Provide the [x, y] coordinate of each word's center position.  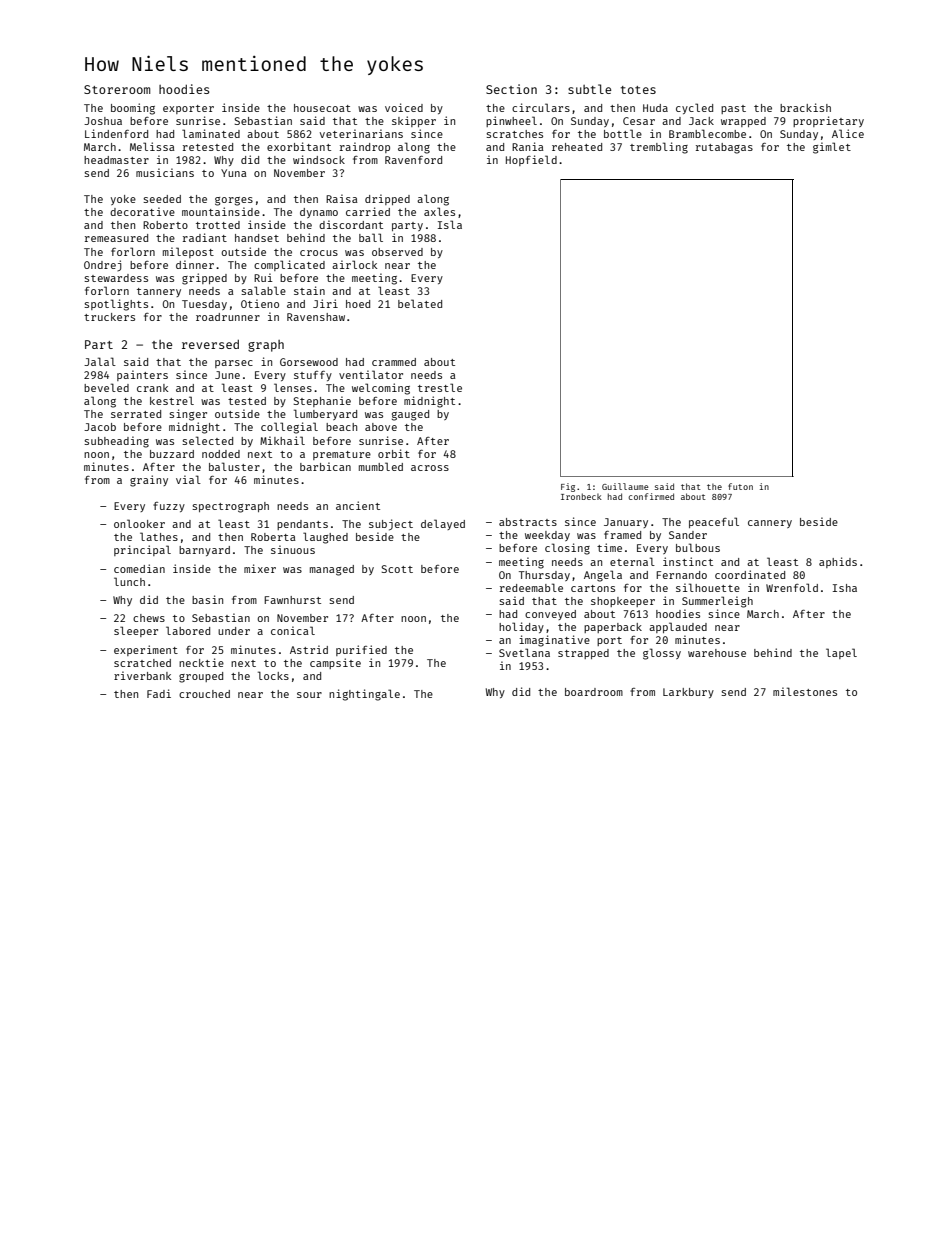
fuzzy [169, 507]
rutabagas [724, 148]
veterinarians [361, 133]
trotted [218, 225]
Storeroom [117, 89]
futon [740, 486]
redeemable [531, 587]
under [234, 631]
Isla [450, 224]
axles [439, 211]
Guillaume [625, 486]
